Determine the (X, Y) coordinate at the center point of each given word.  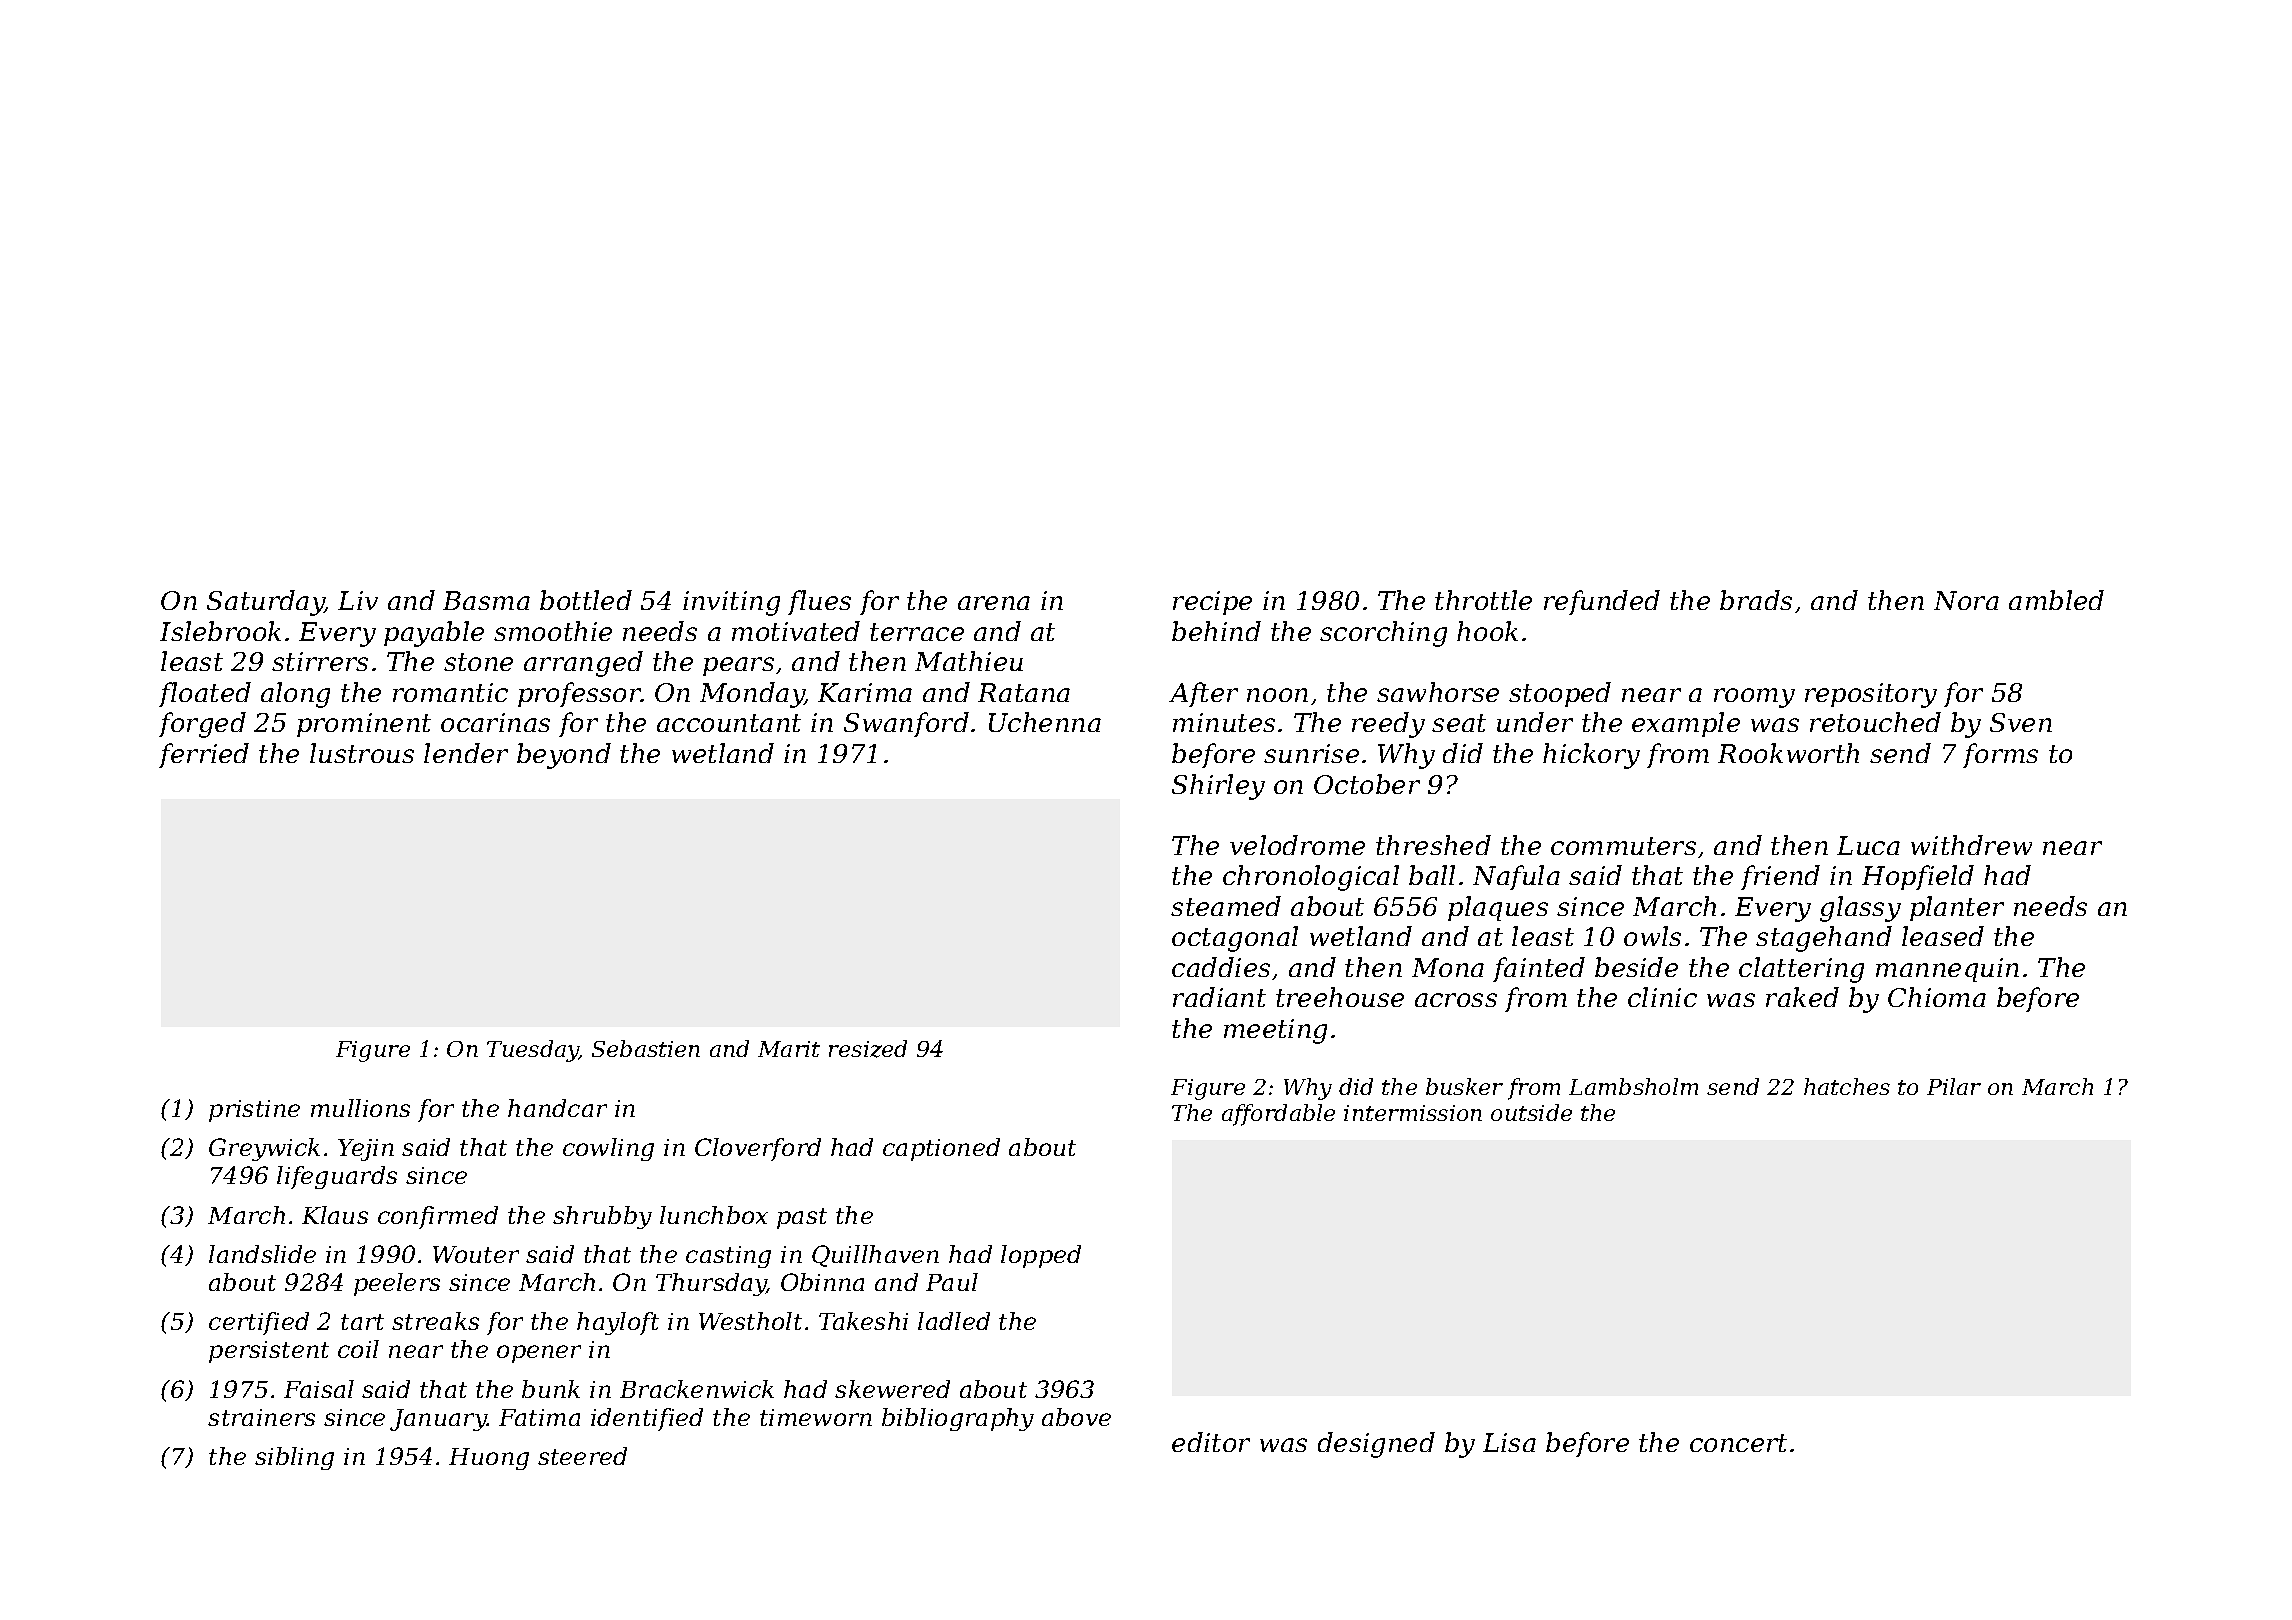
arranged (583, 664)
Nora (1966, 600)
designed (1376, 1445)
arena (994, 603)
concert (1738, 1443)
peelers (397, 1284)
